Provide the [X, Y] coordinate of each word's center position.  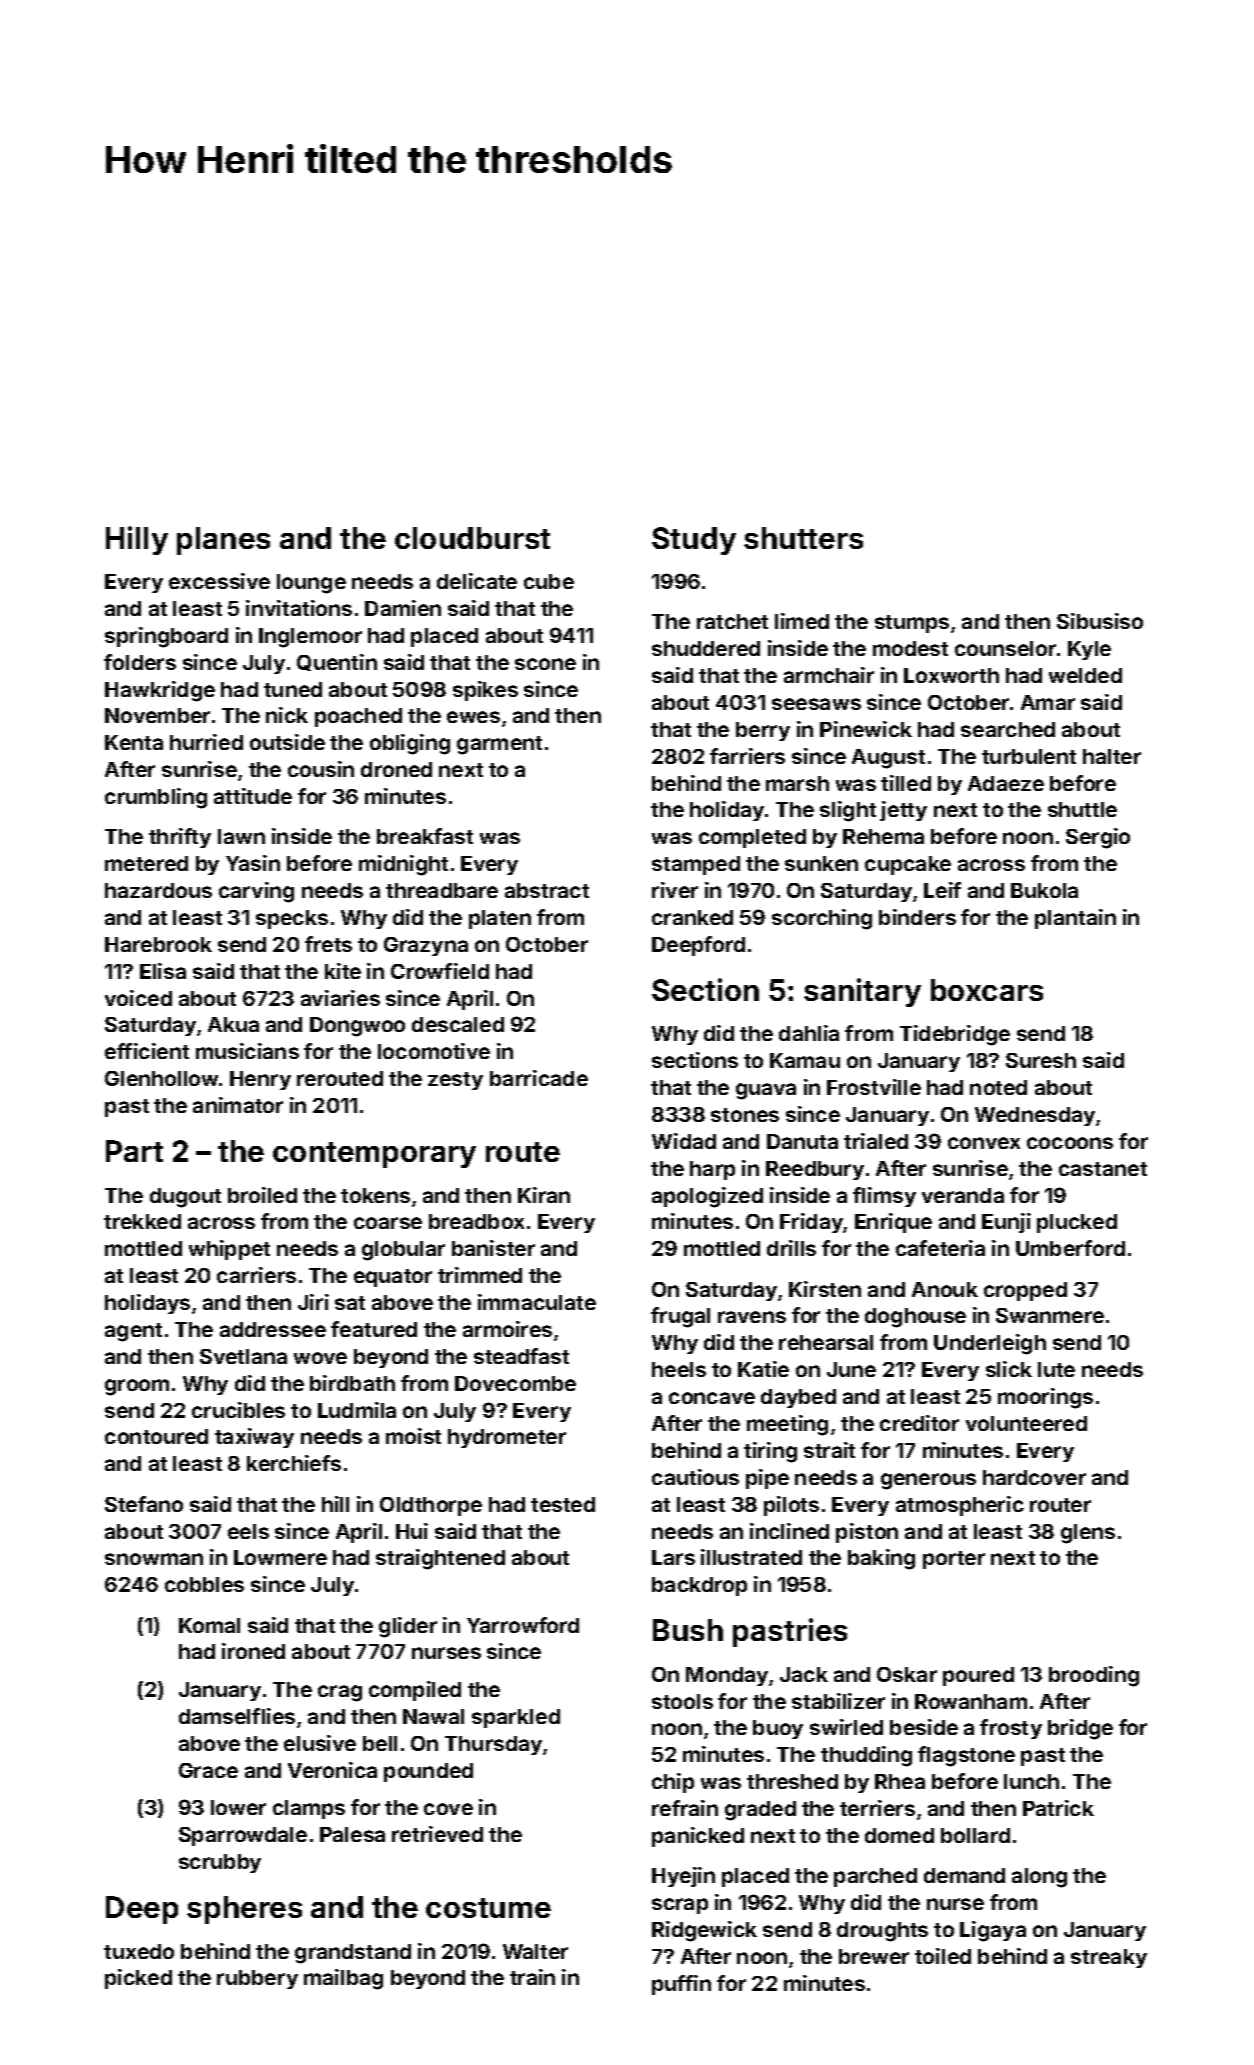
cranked [692, 917]
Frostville [874, 1087]
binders [917, 917]
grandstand [353, 1954]
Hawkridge [160, 691]
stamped [696, 865]
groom [137, 1387]
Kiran [544, 1195]
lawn [241, 836]
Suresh [1041, 1060]
